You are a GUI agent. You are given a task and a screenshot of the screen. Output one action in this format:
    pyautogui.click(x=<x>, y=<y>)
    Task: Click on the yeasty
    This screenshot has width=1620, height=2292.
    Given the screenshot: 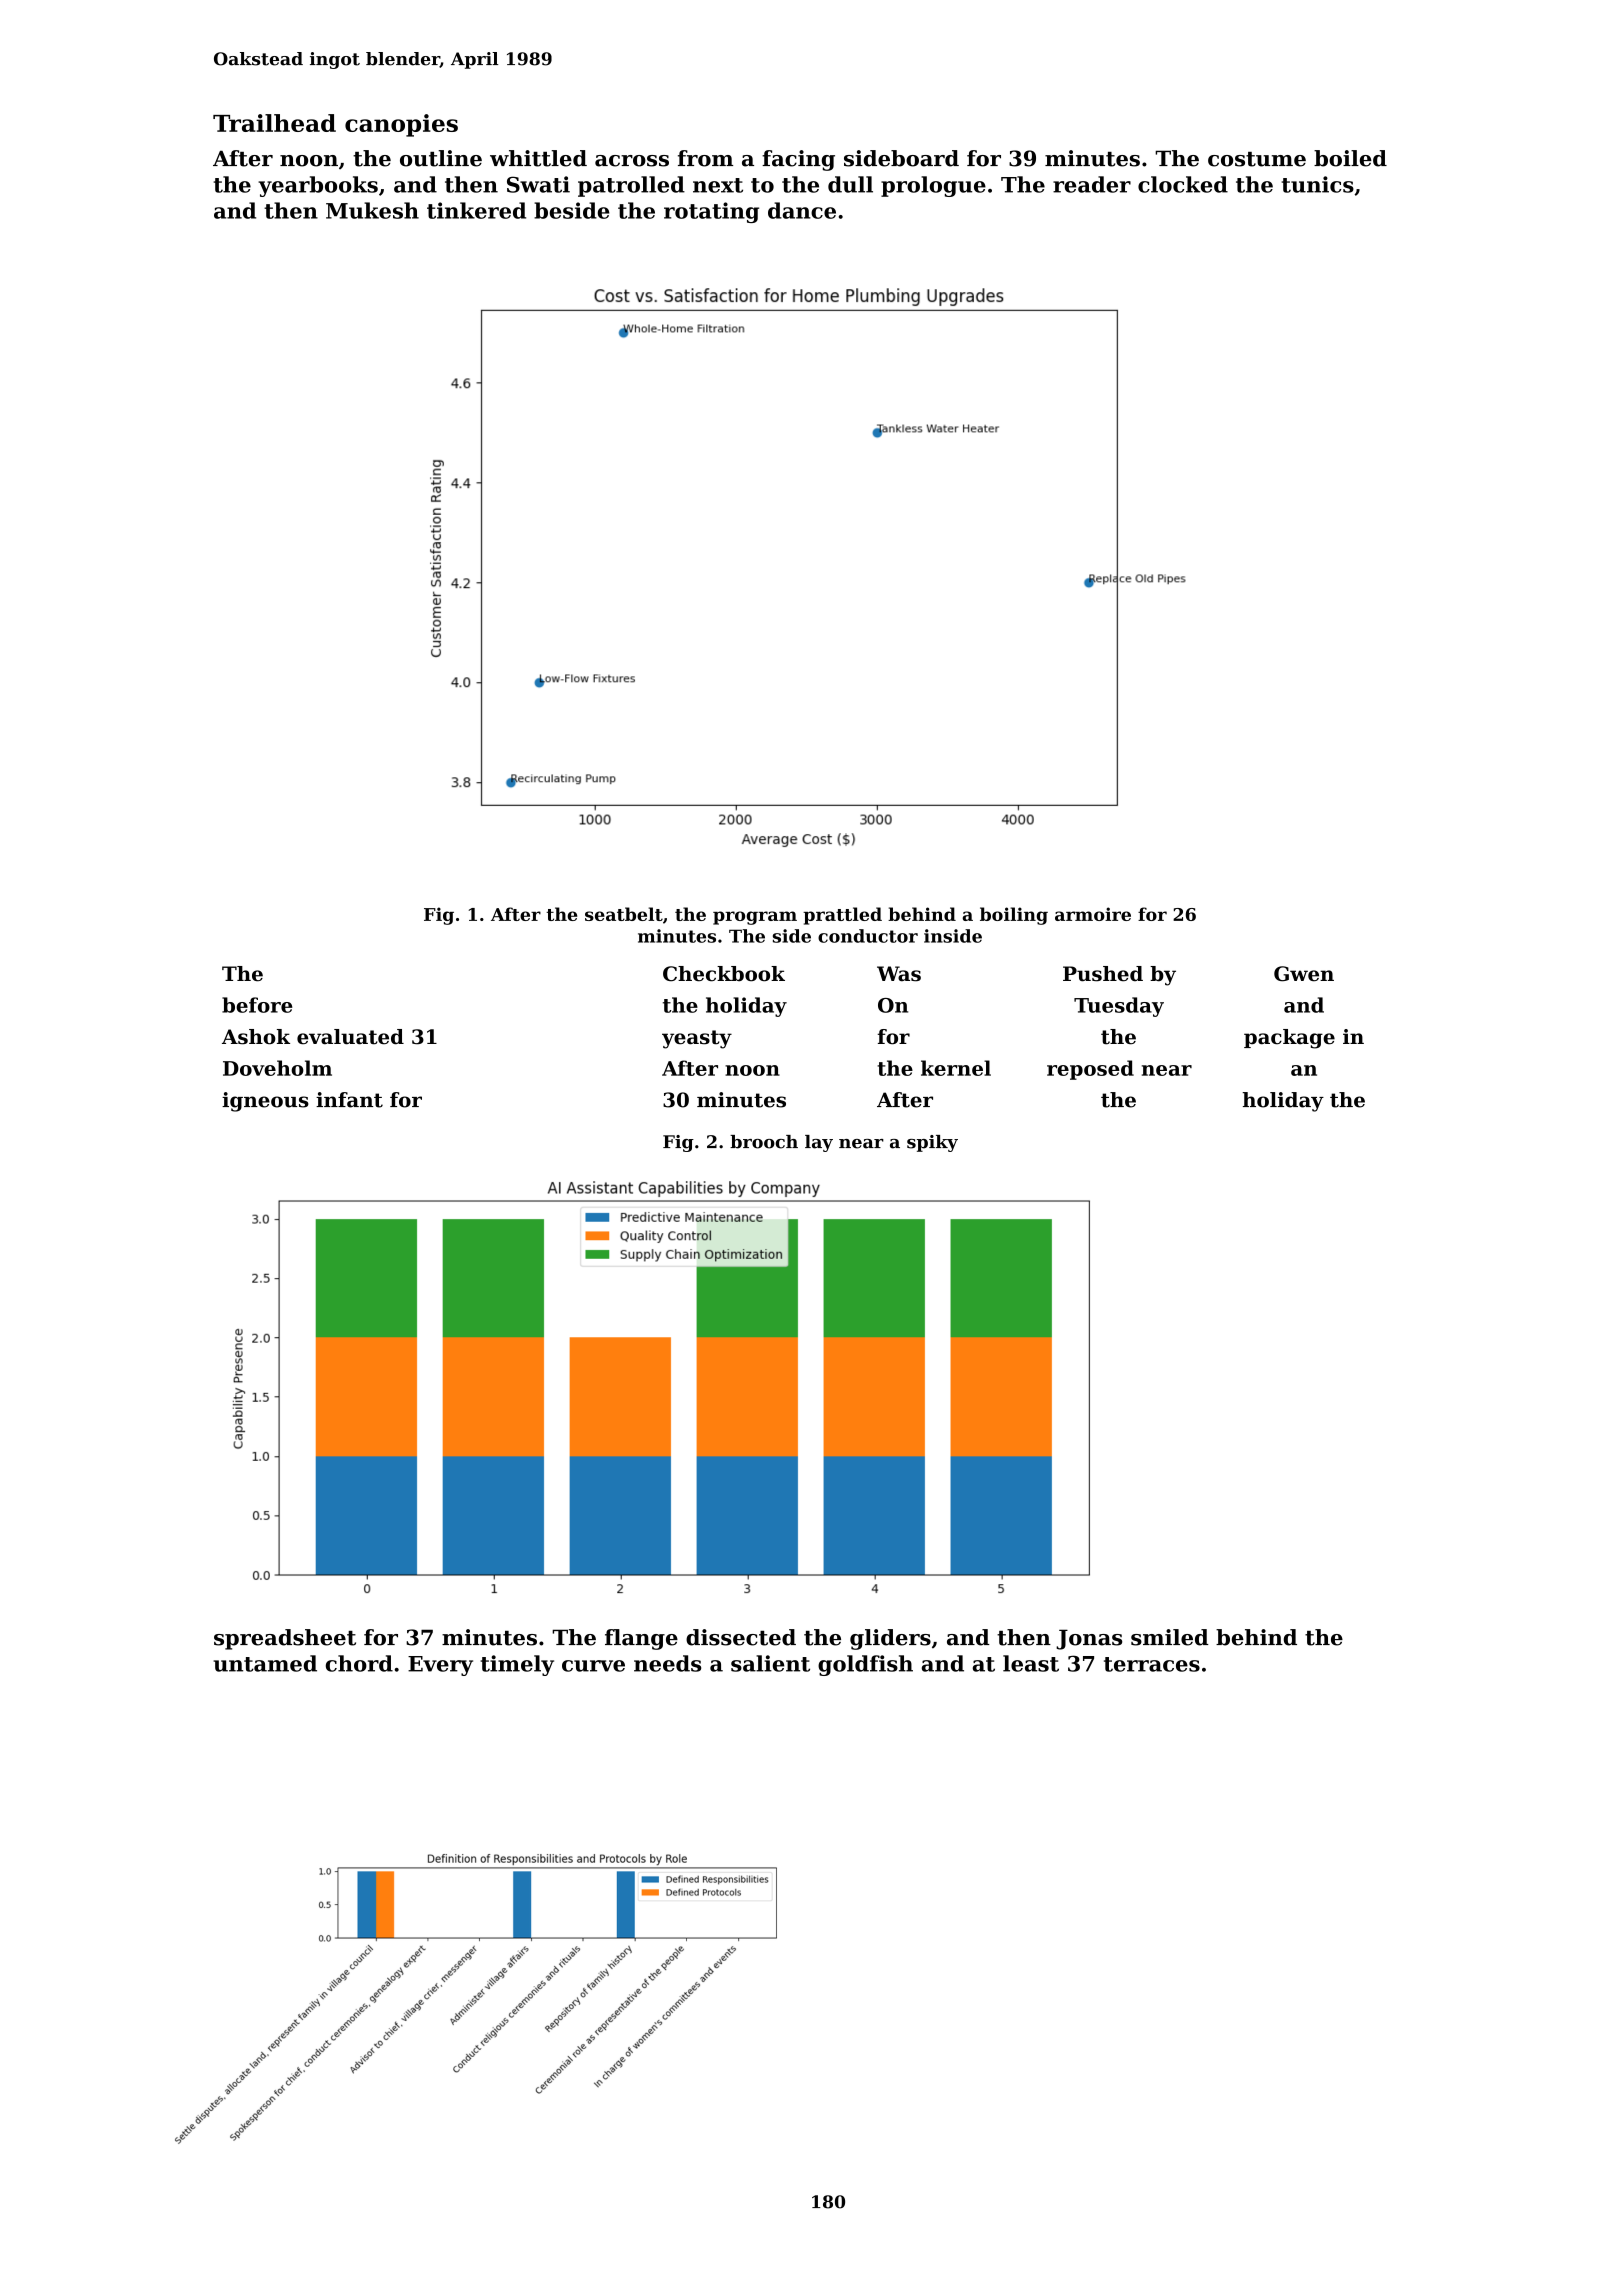 What is the action you would take?
    pyautogui.click(x=697, y=1039)
